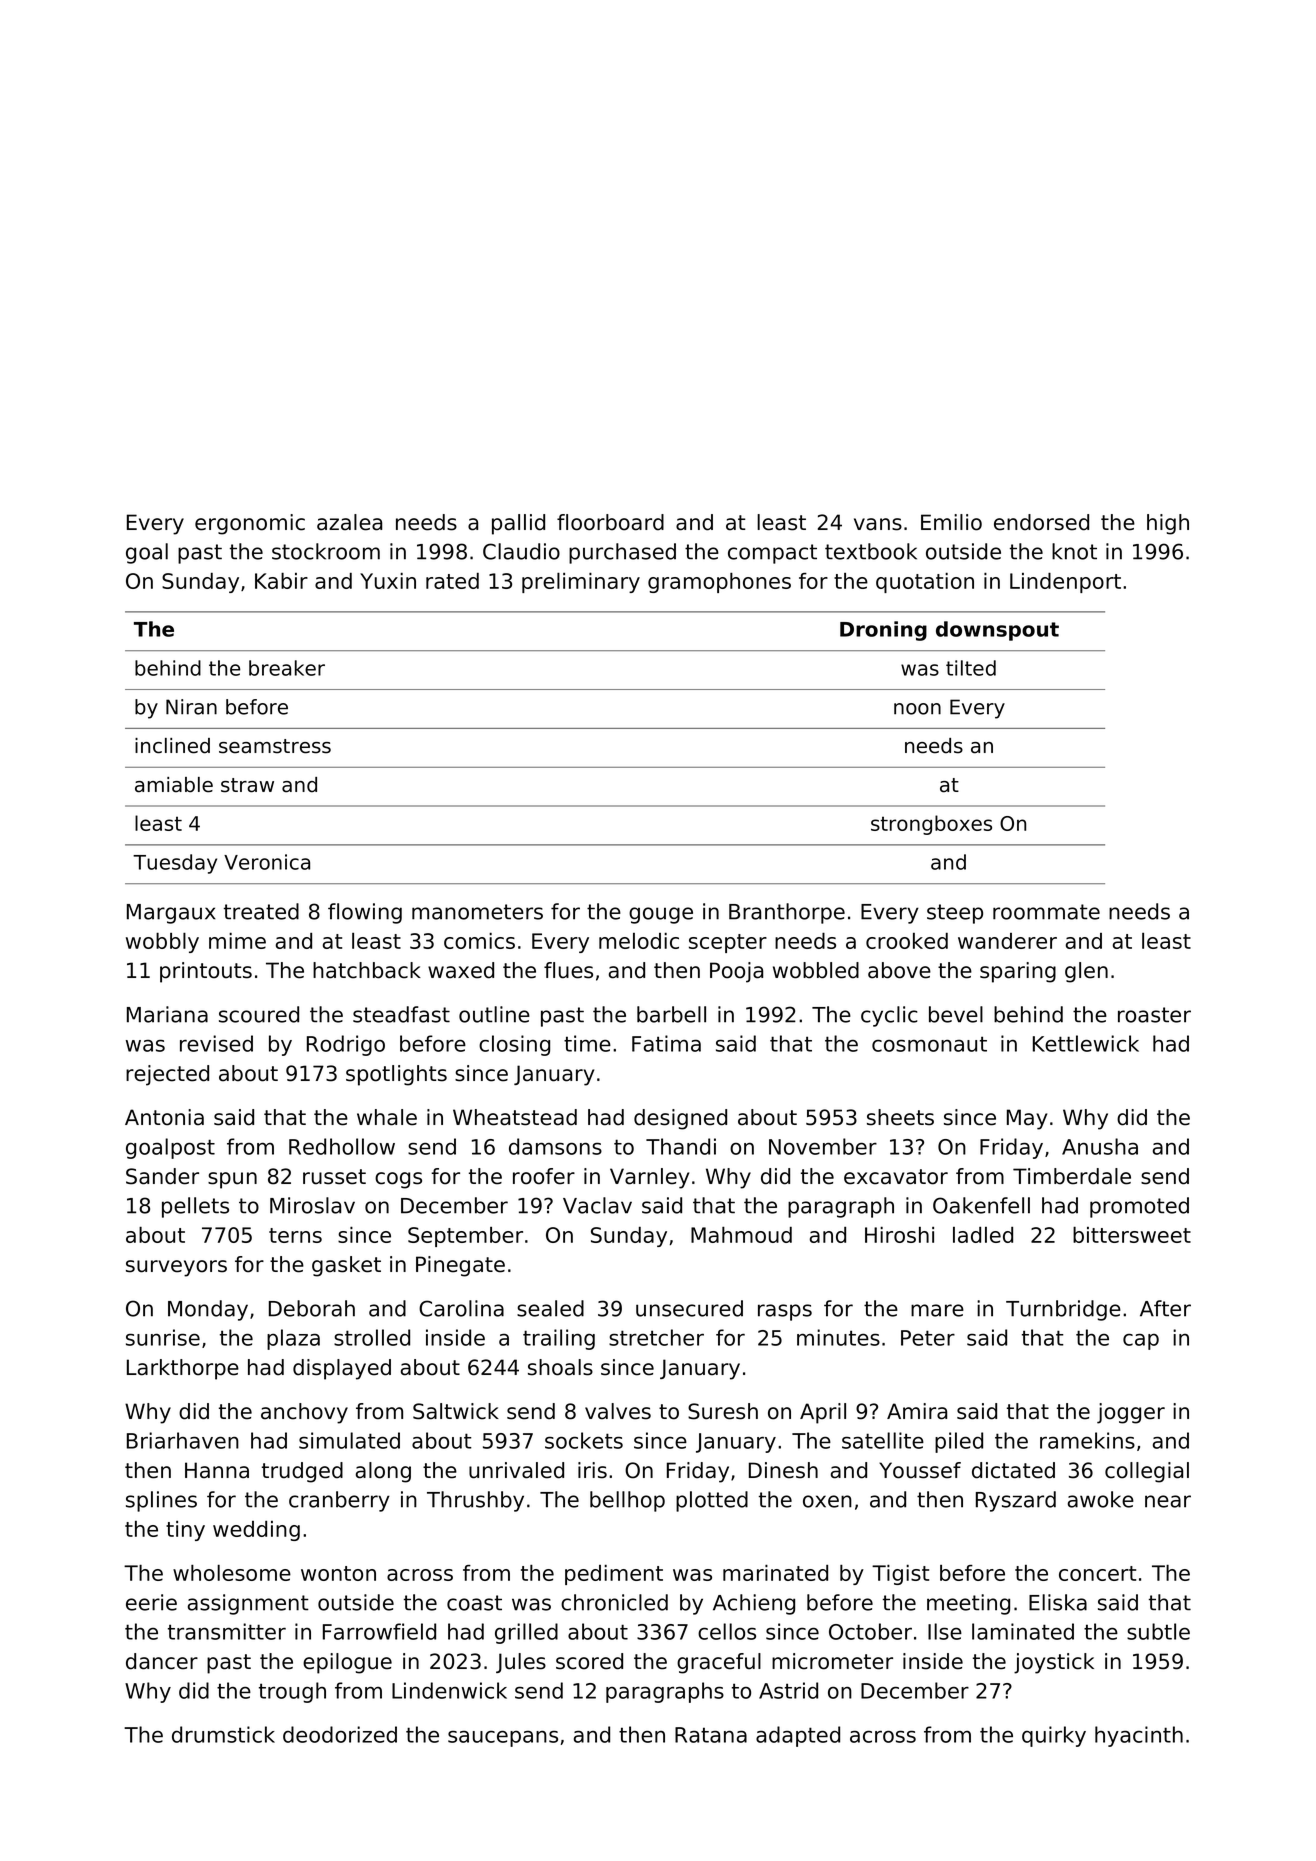 This screenshot has width=1316, height=1861. Describe the element at coordinates (680, 1119) in the screenshot. I see `designed` at that location.
